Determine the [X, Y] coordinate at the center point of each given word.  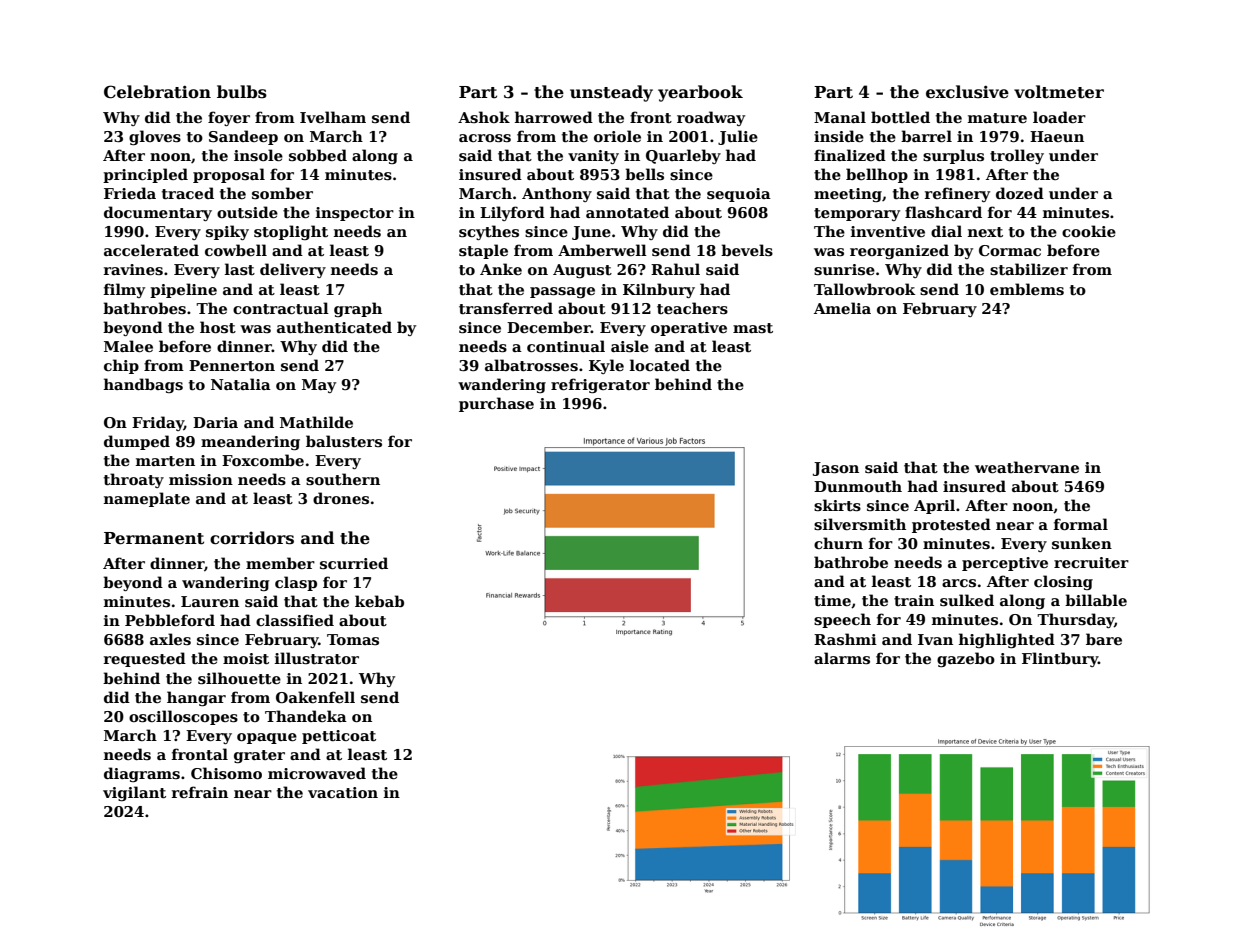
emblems [1027, 289]
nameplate [147, 499]
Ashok [484, 117]
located [660, 365]
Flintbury [1060, 659]
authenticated [334, 327]
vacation [343, 792]
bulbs [242, 92]
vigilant [134, 793]
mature [997, 118]
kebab [379, 601]
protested [951, 525]
